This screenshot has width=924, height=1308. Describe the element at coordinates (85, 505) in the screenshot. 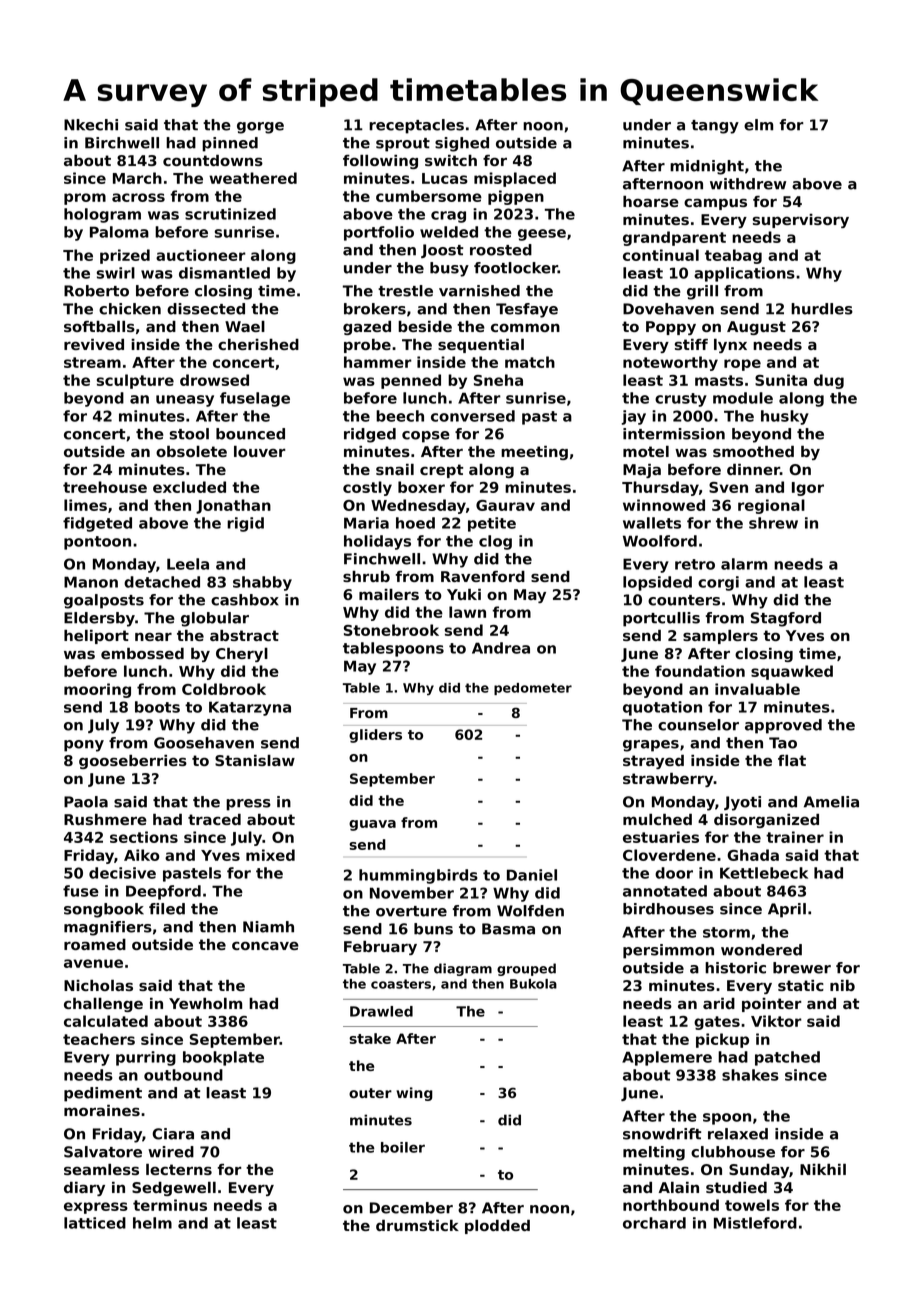

I see `limes` at that location.
